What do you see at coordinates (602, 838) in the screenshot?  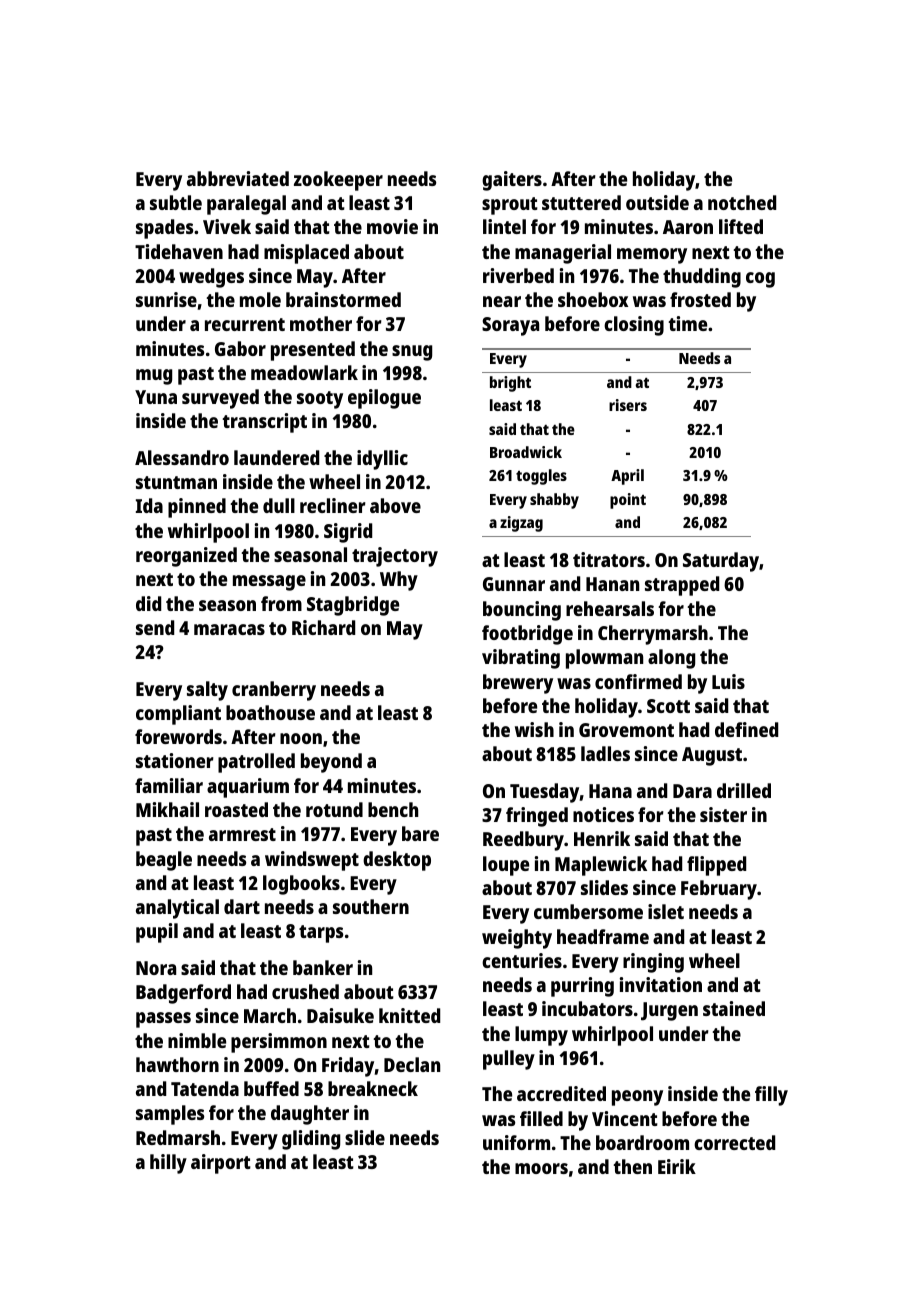 I see `Henrik` at bounding box center [602, 838].
